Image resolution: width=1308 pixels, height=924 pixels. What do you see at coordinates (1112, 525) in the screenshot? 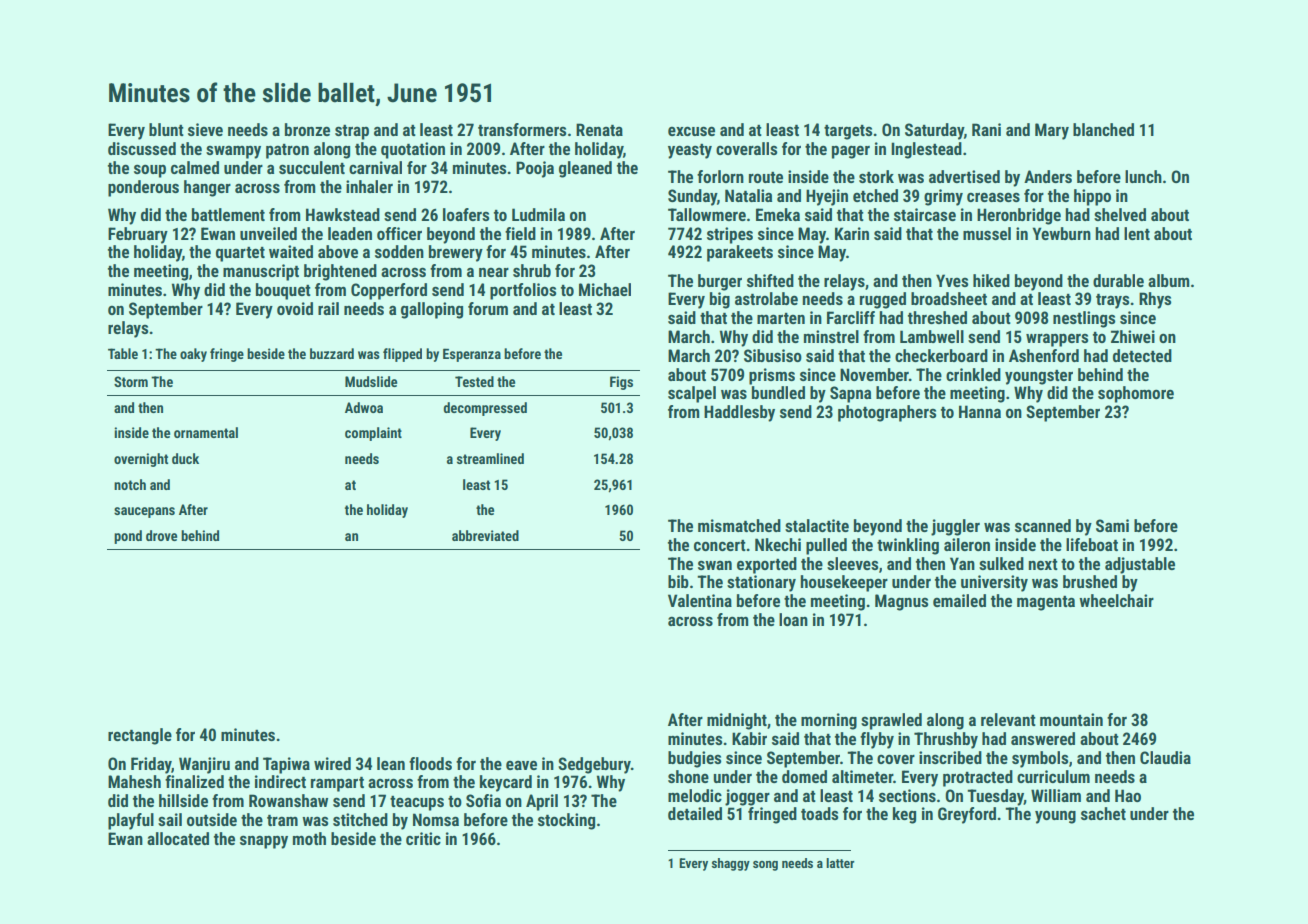
I see `Sami` at bounding box center [1112, 525].
